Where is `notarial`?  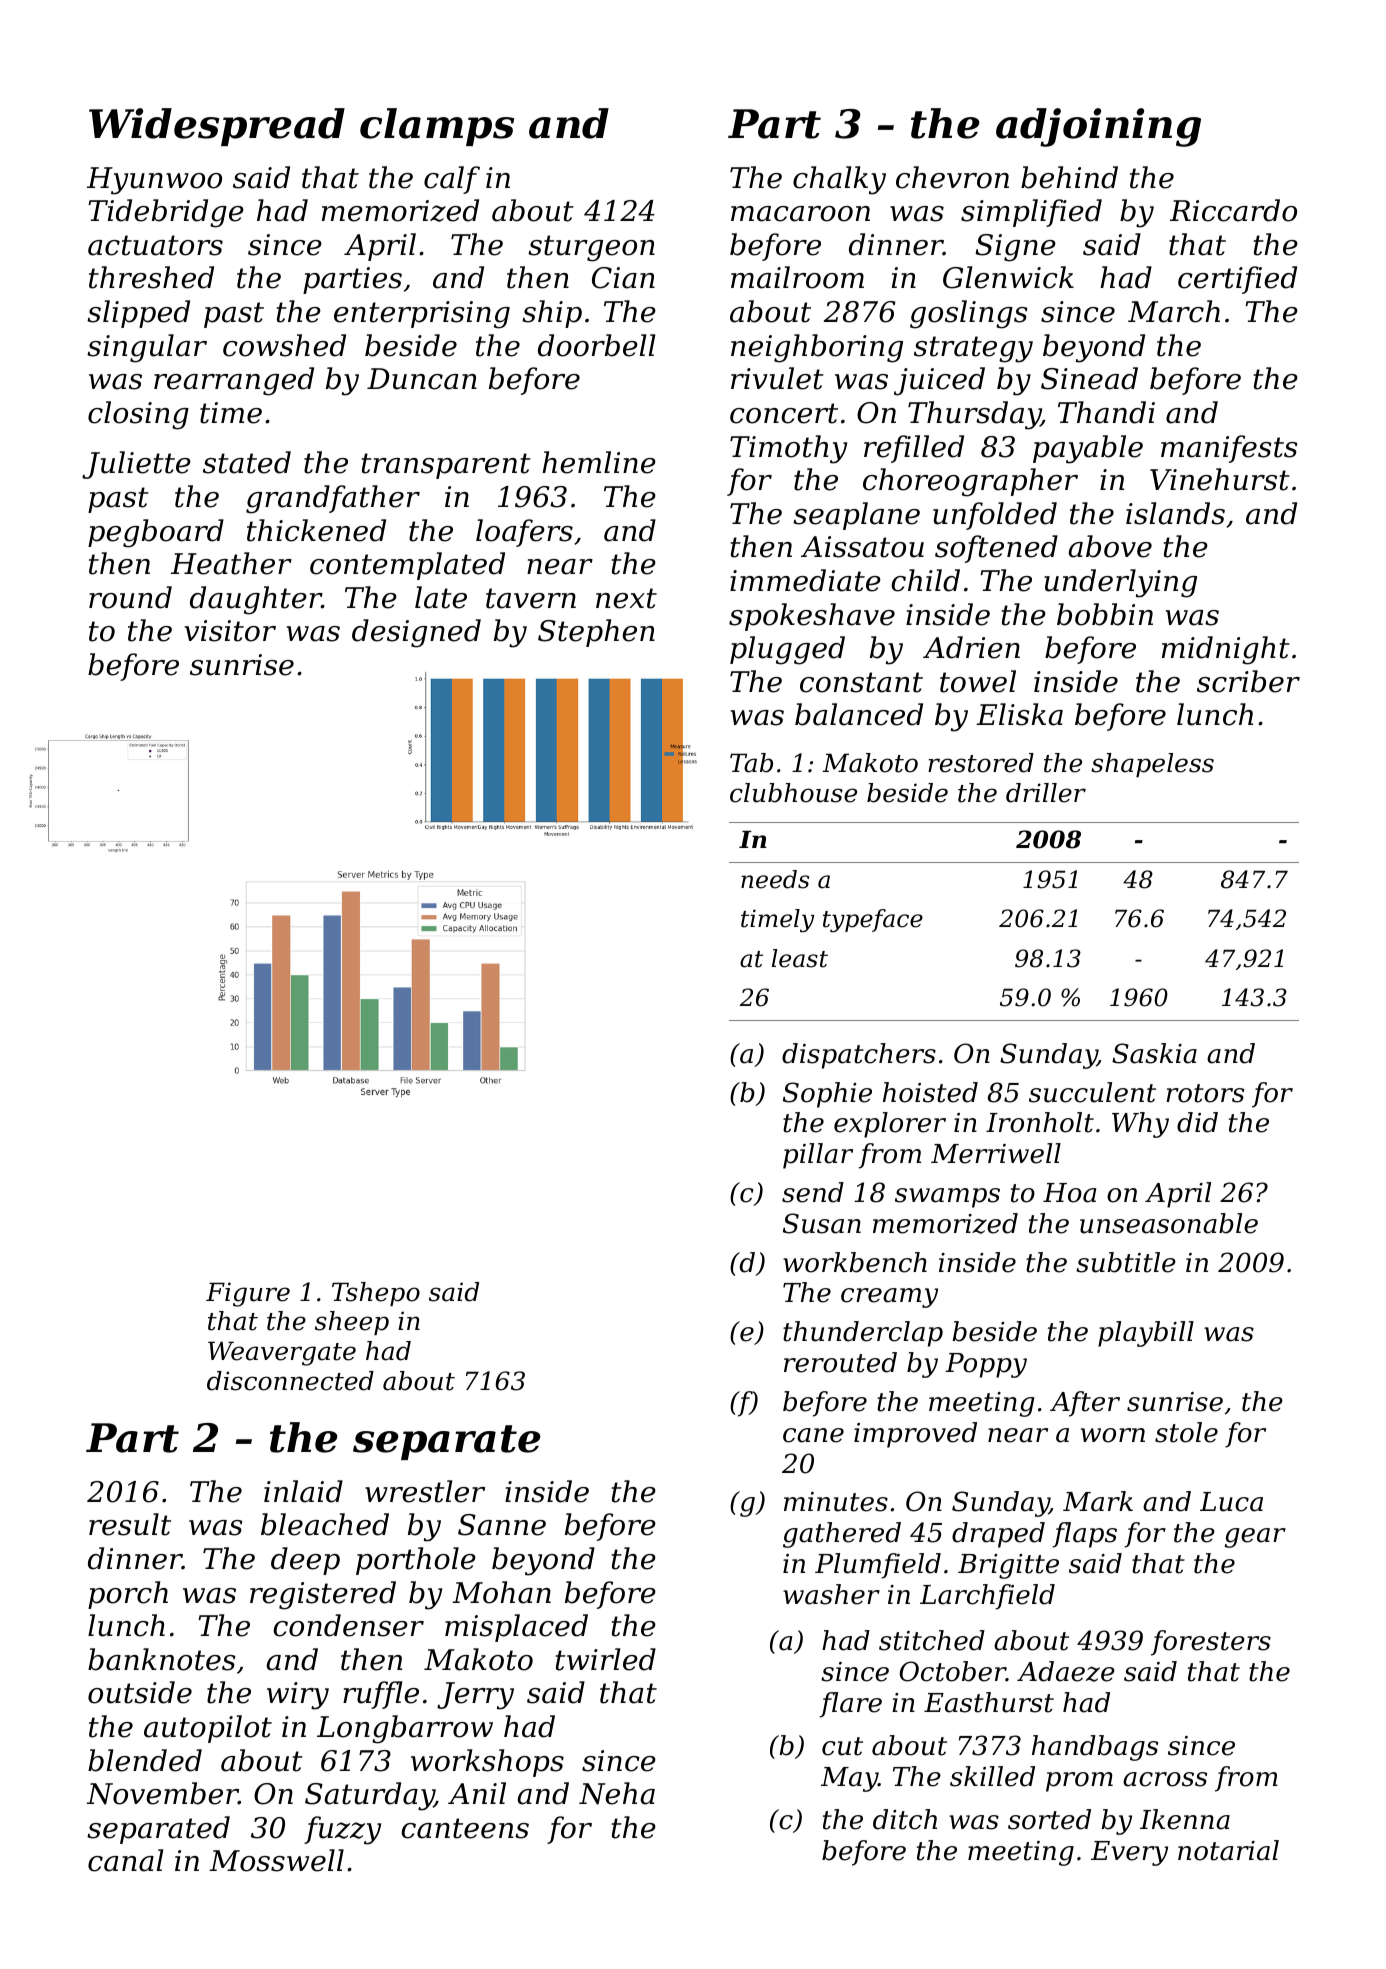 notarial is located at coordinates (1228, 1850).
